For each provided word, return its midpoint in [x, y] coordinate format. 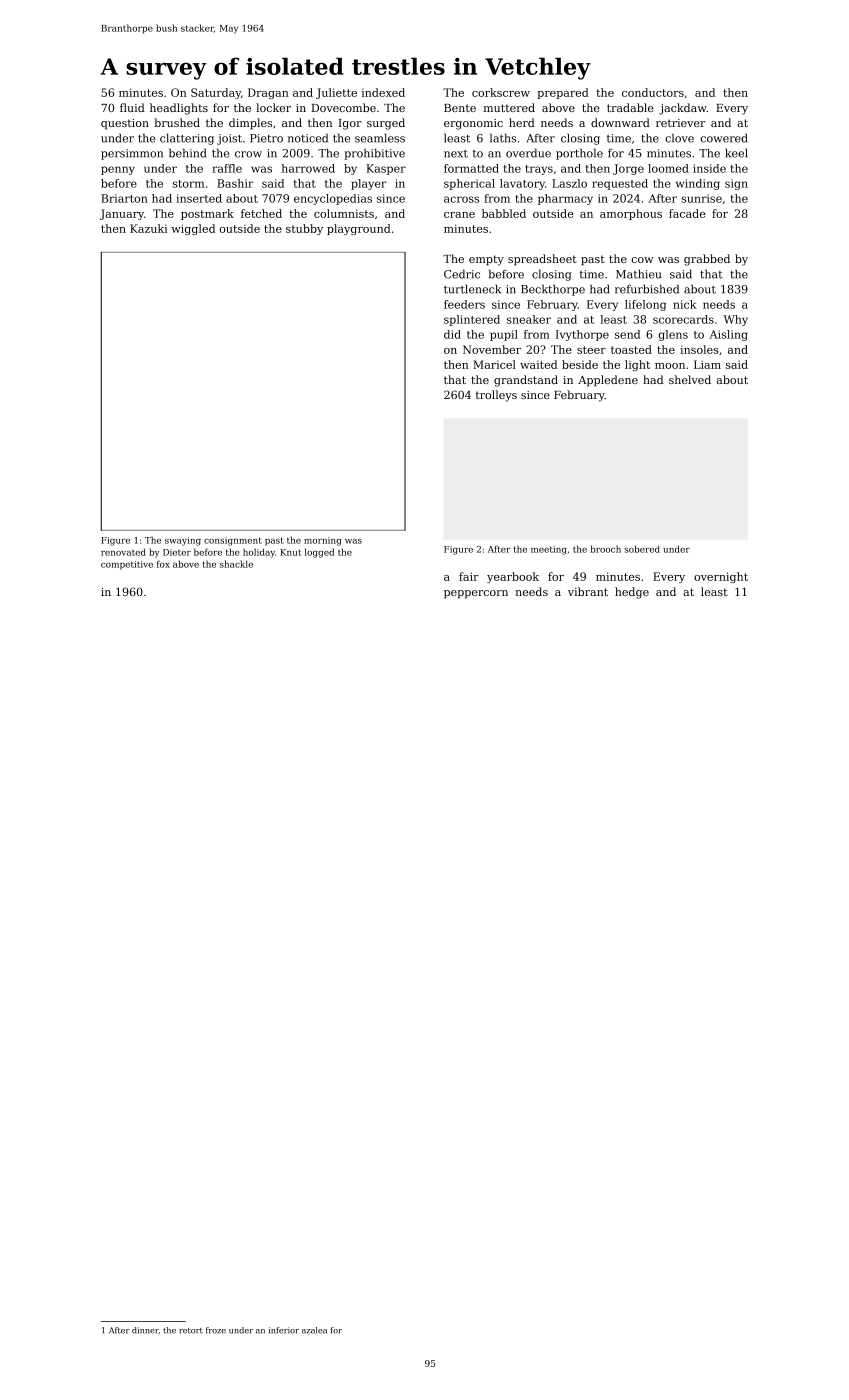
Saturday [216, 93]
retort [191, 1331]
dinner [145, 1330]
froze [216, 1330]
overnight [721, 577]
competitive [127, 565]
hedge [632, 593]
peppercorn [476, 594]
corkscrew [501, 92]
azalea [314, 1330]
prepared [563, 93]
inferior [284, 1330]
